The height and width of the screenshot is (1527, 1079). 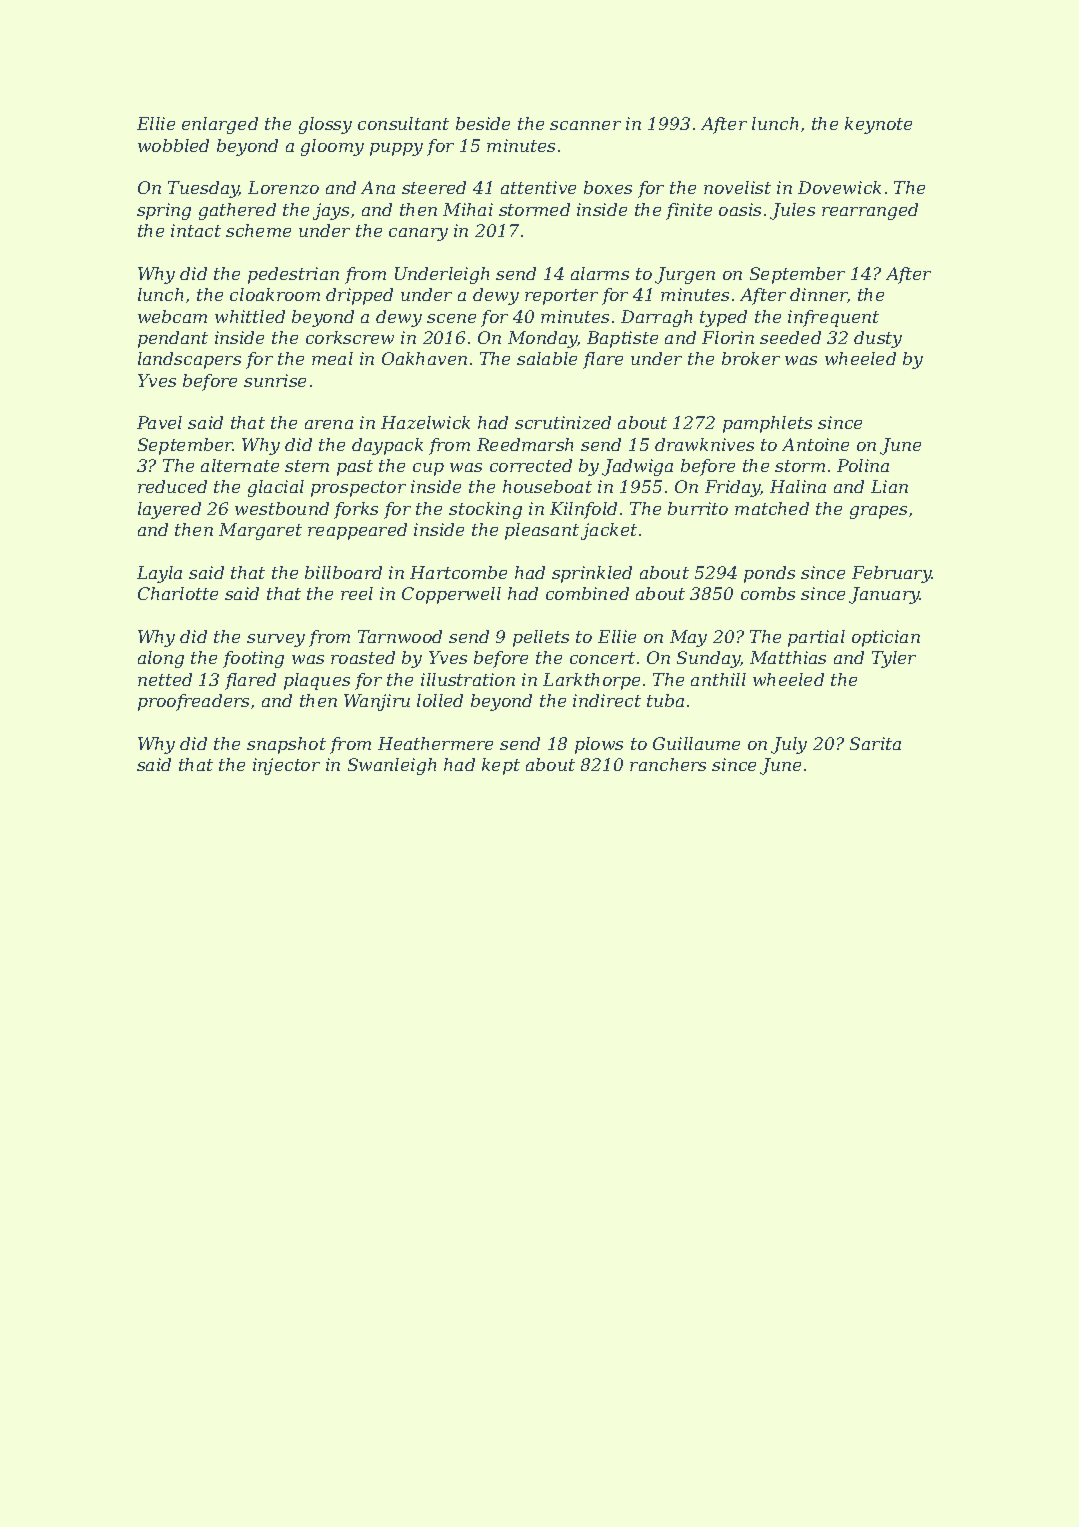 What do you see at coordinates (875, 743) in the screenshot?
I see `Sarita` at bounding box center [875, 743].
